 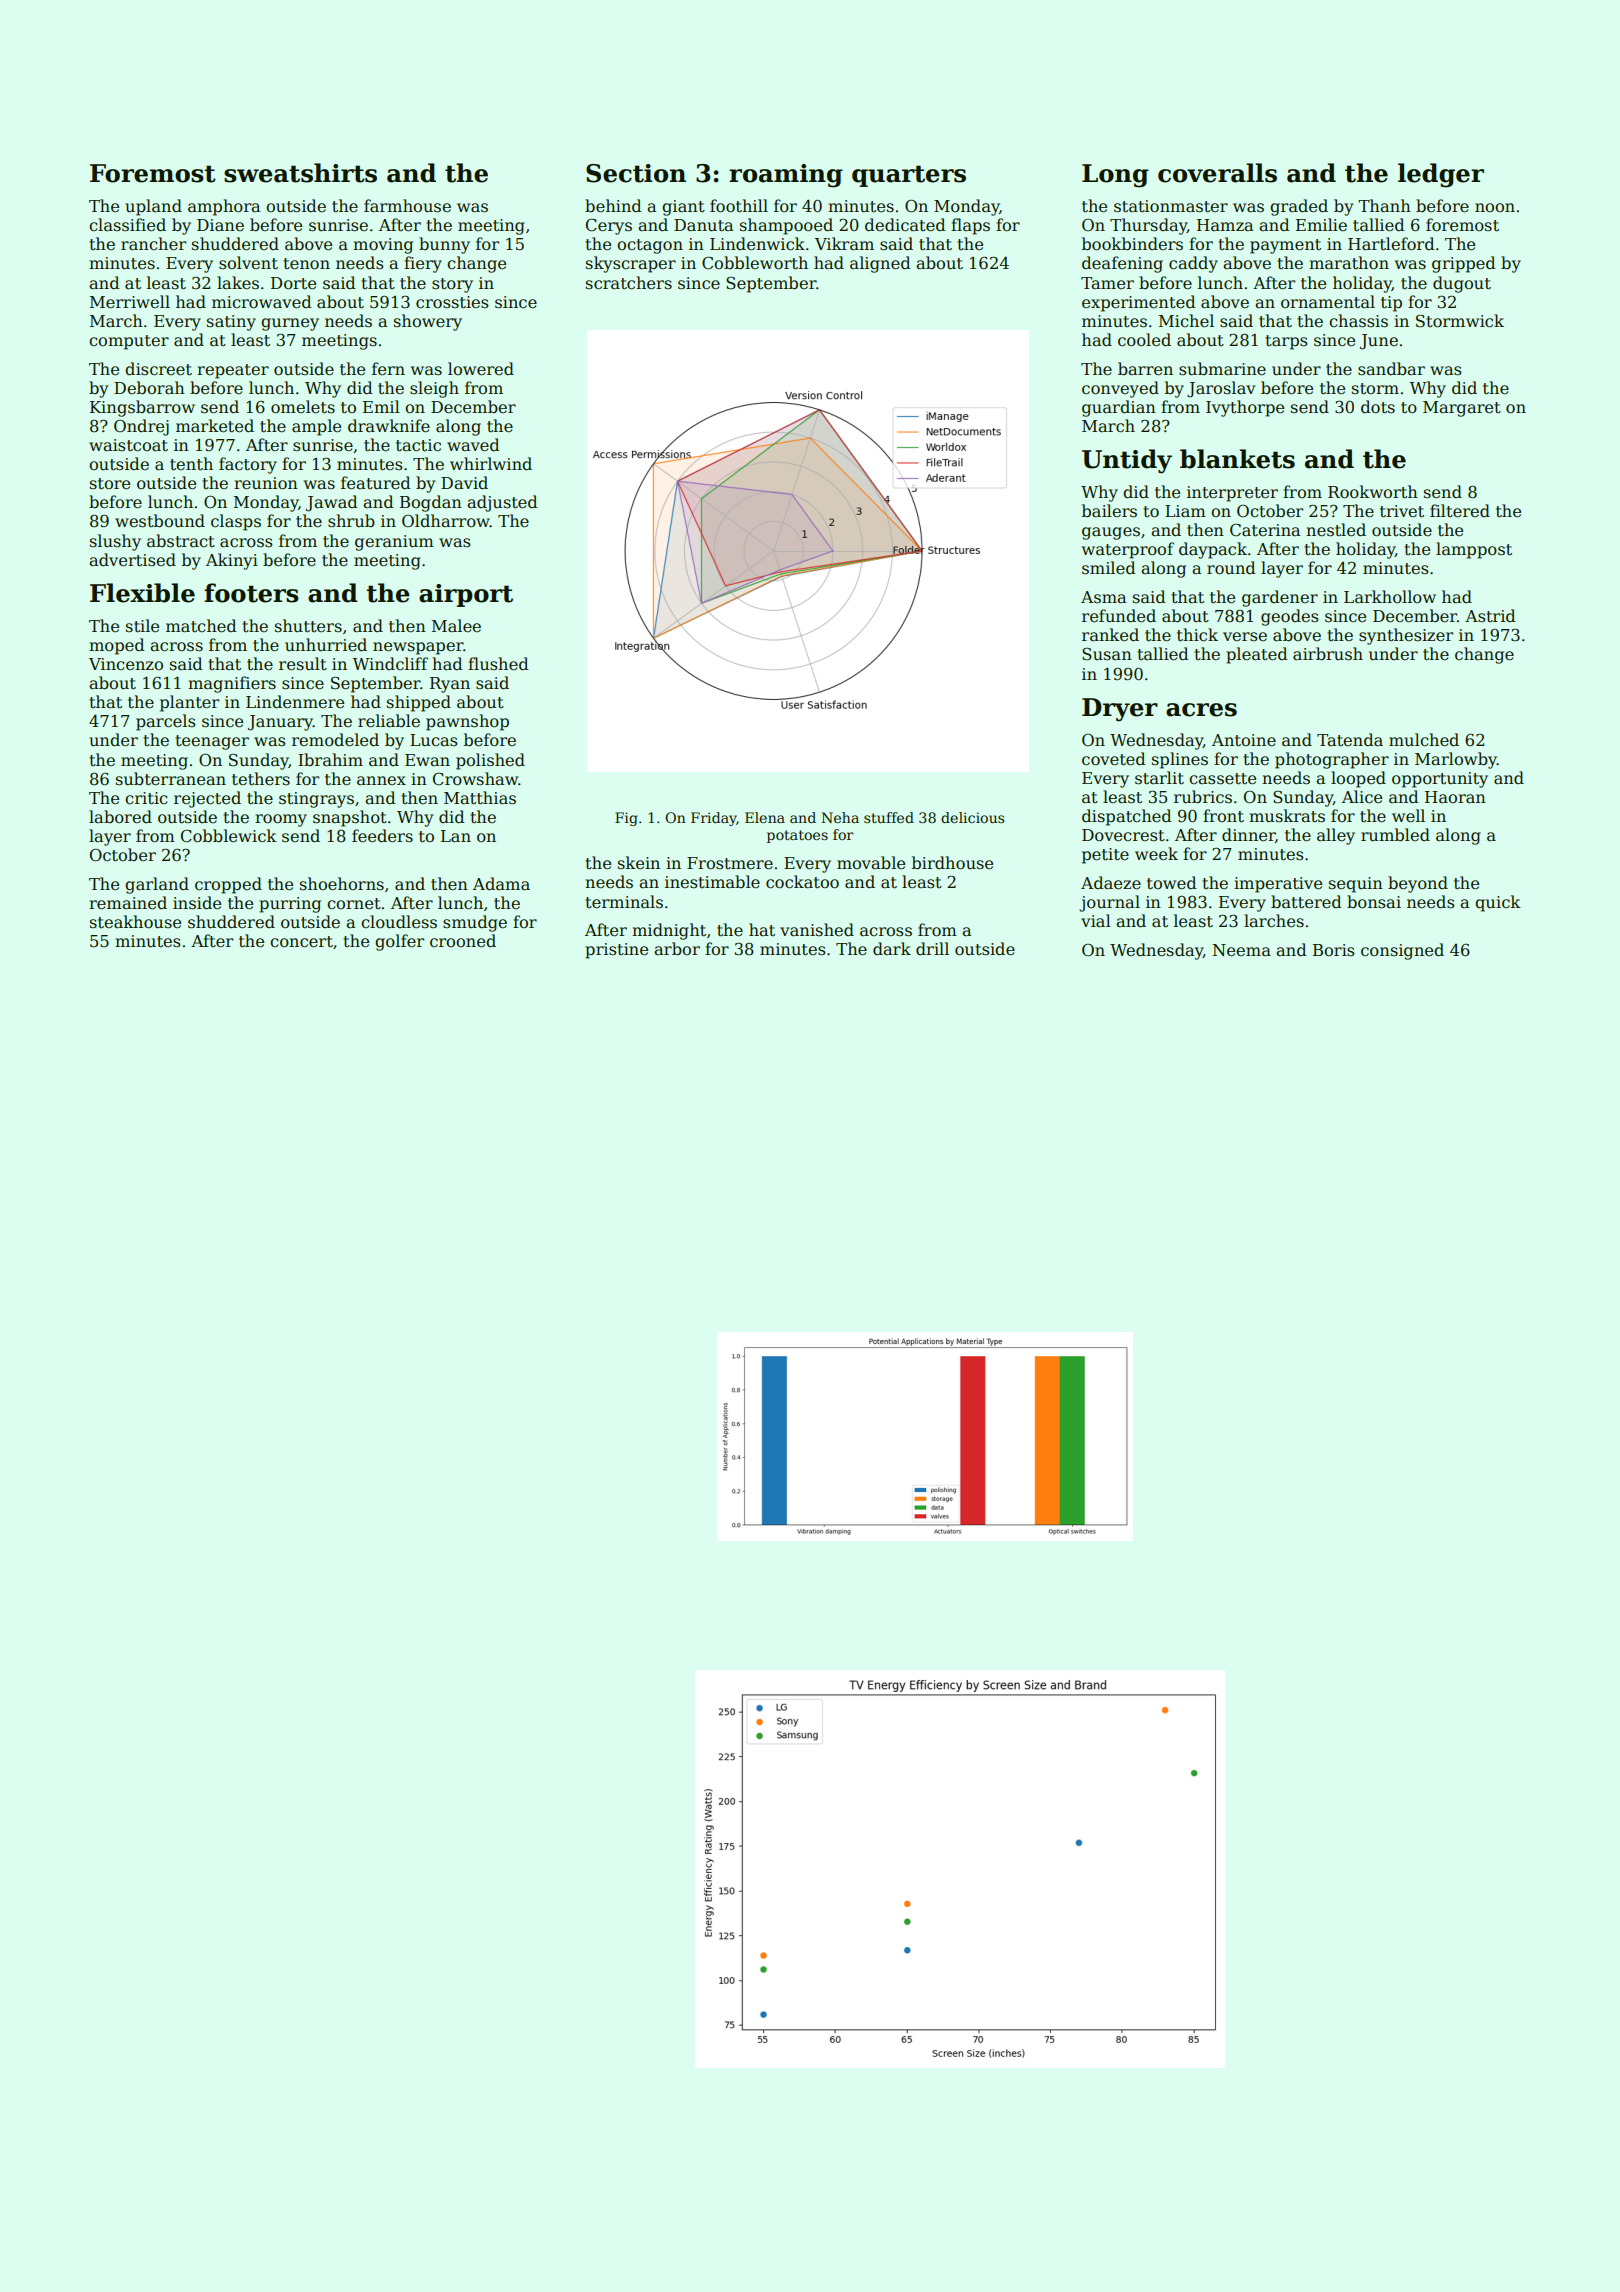 What do you see at coordinates (730, 863) in the page?
I see `Frostmere` at bounding box center [730, 863].
